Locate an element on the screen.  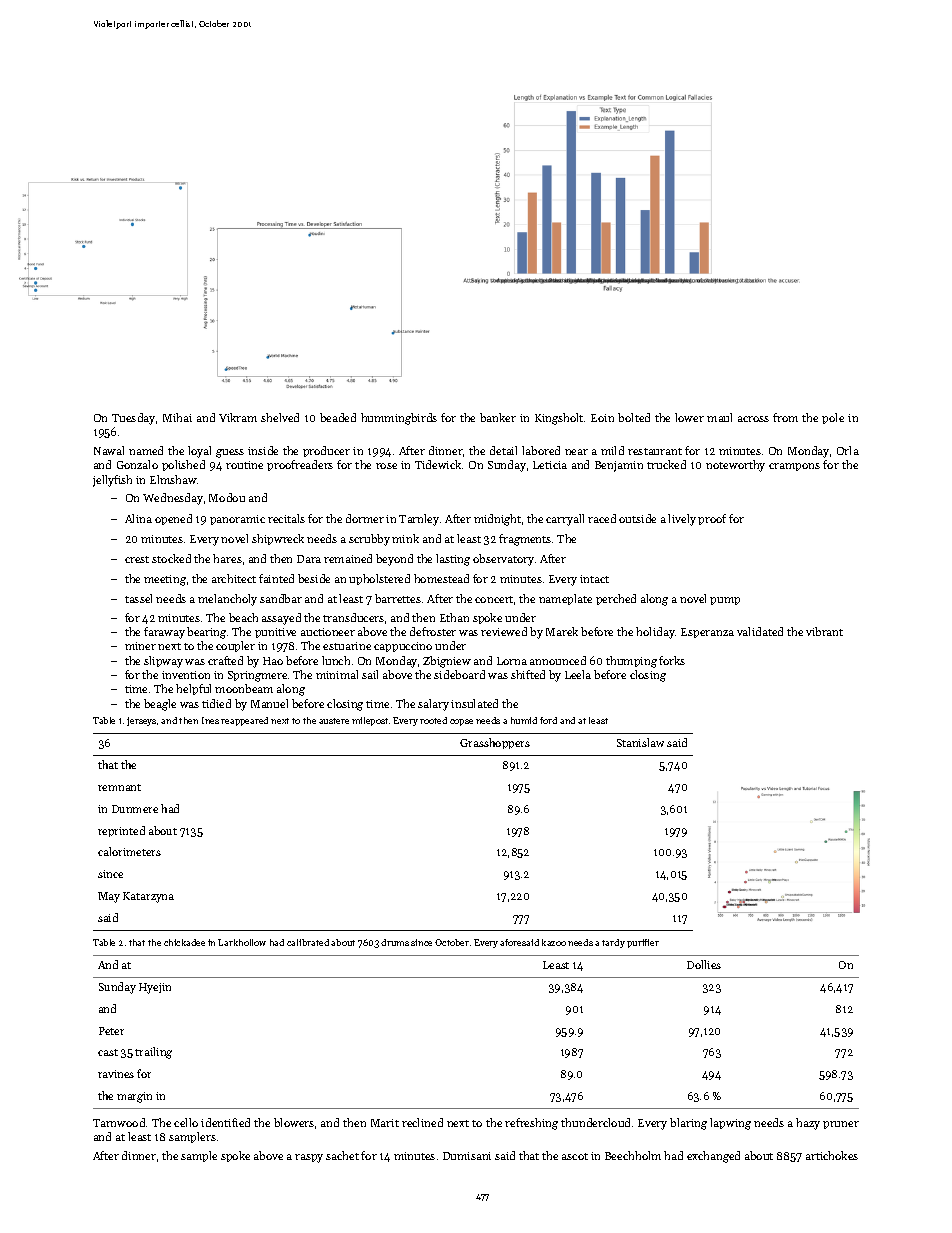
sachet is located at coordinates (342, 1155).
